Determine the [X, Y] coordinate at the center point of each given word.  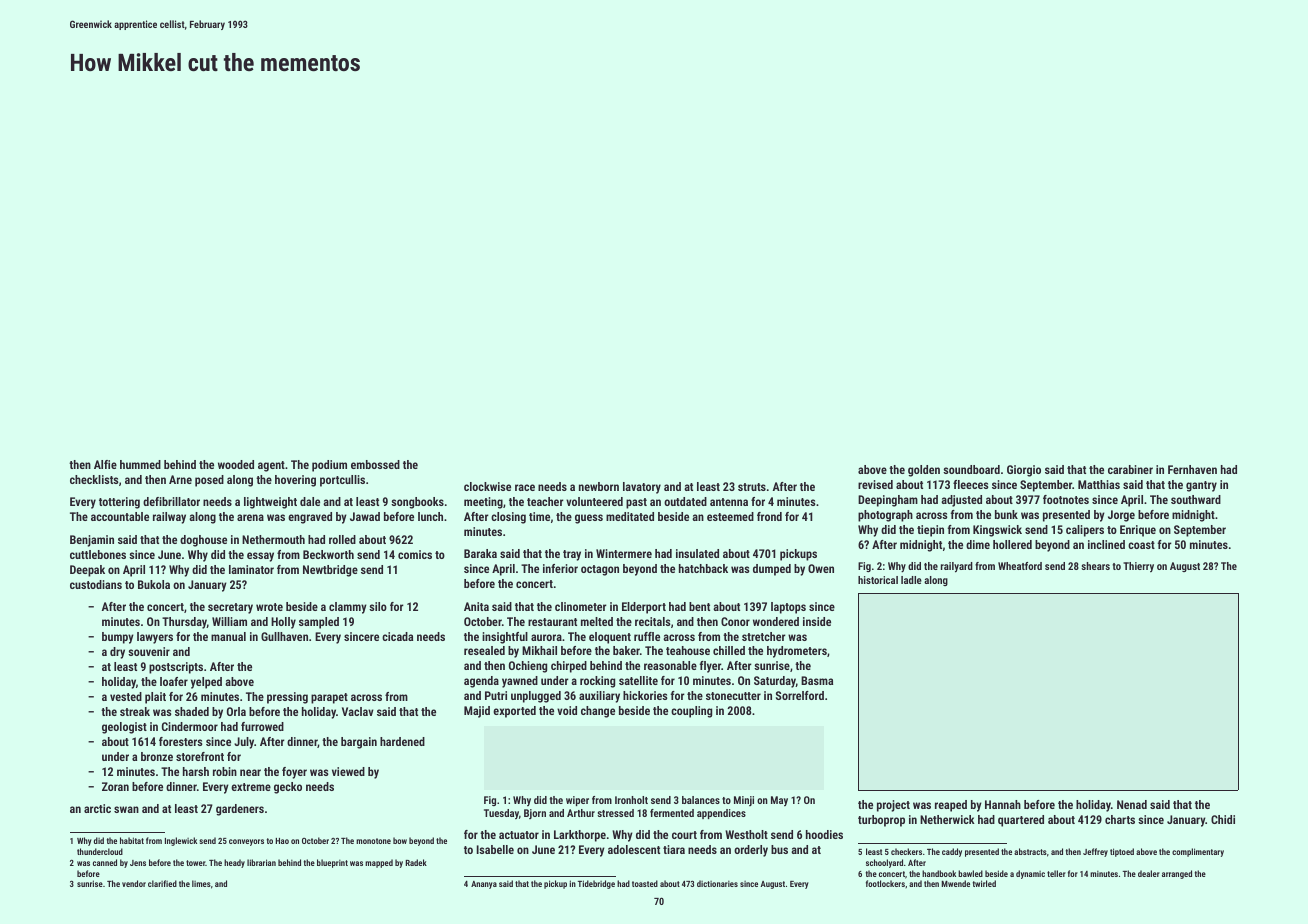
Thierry [1138, 567]
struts [752, 487]
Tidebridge [596, 884]
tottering [119, 503]
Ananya [484, 885]
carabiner [1130, 469]
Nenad [1132, 804]
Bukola [154, 584]
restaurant [552, 622]
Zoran [115, 786]
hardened [402, 741]
